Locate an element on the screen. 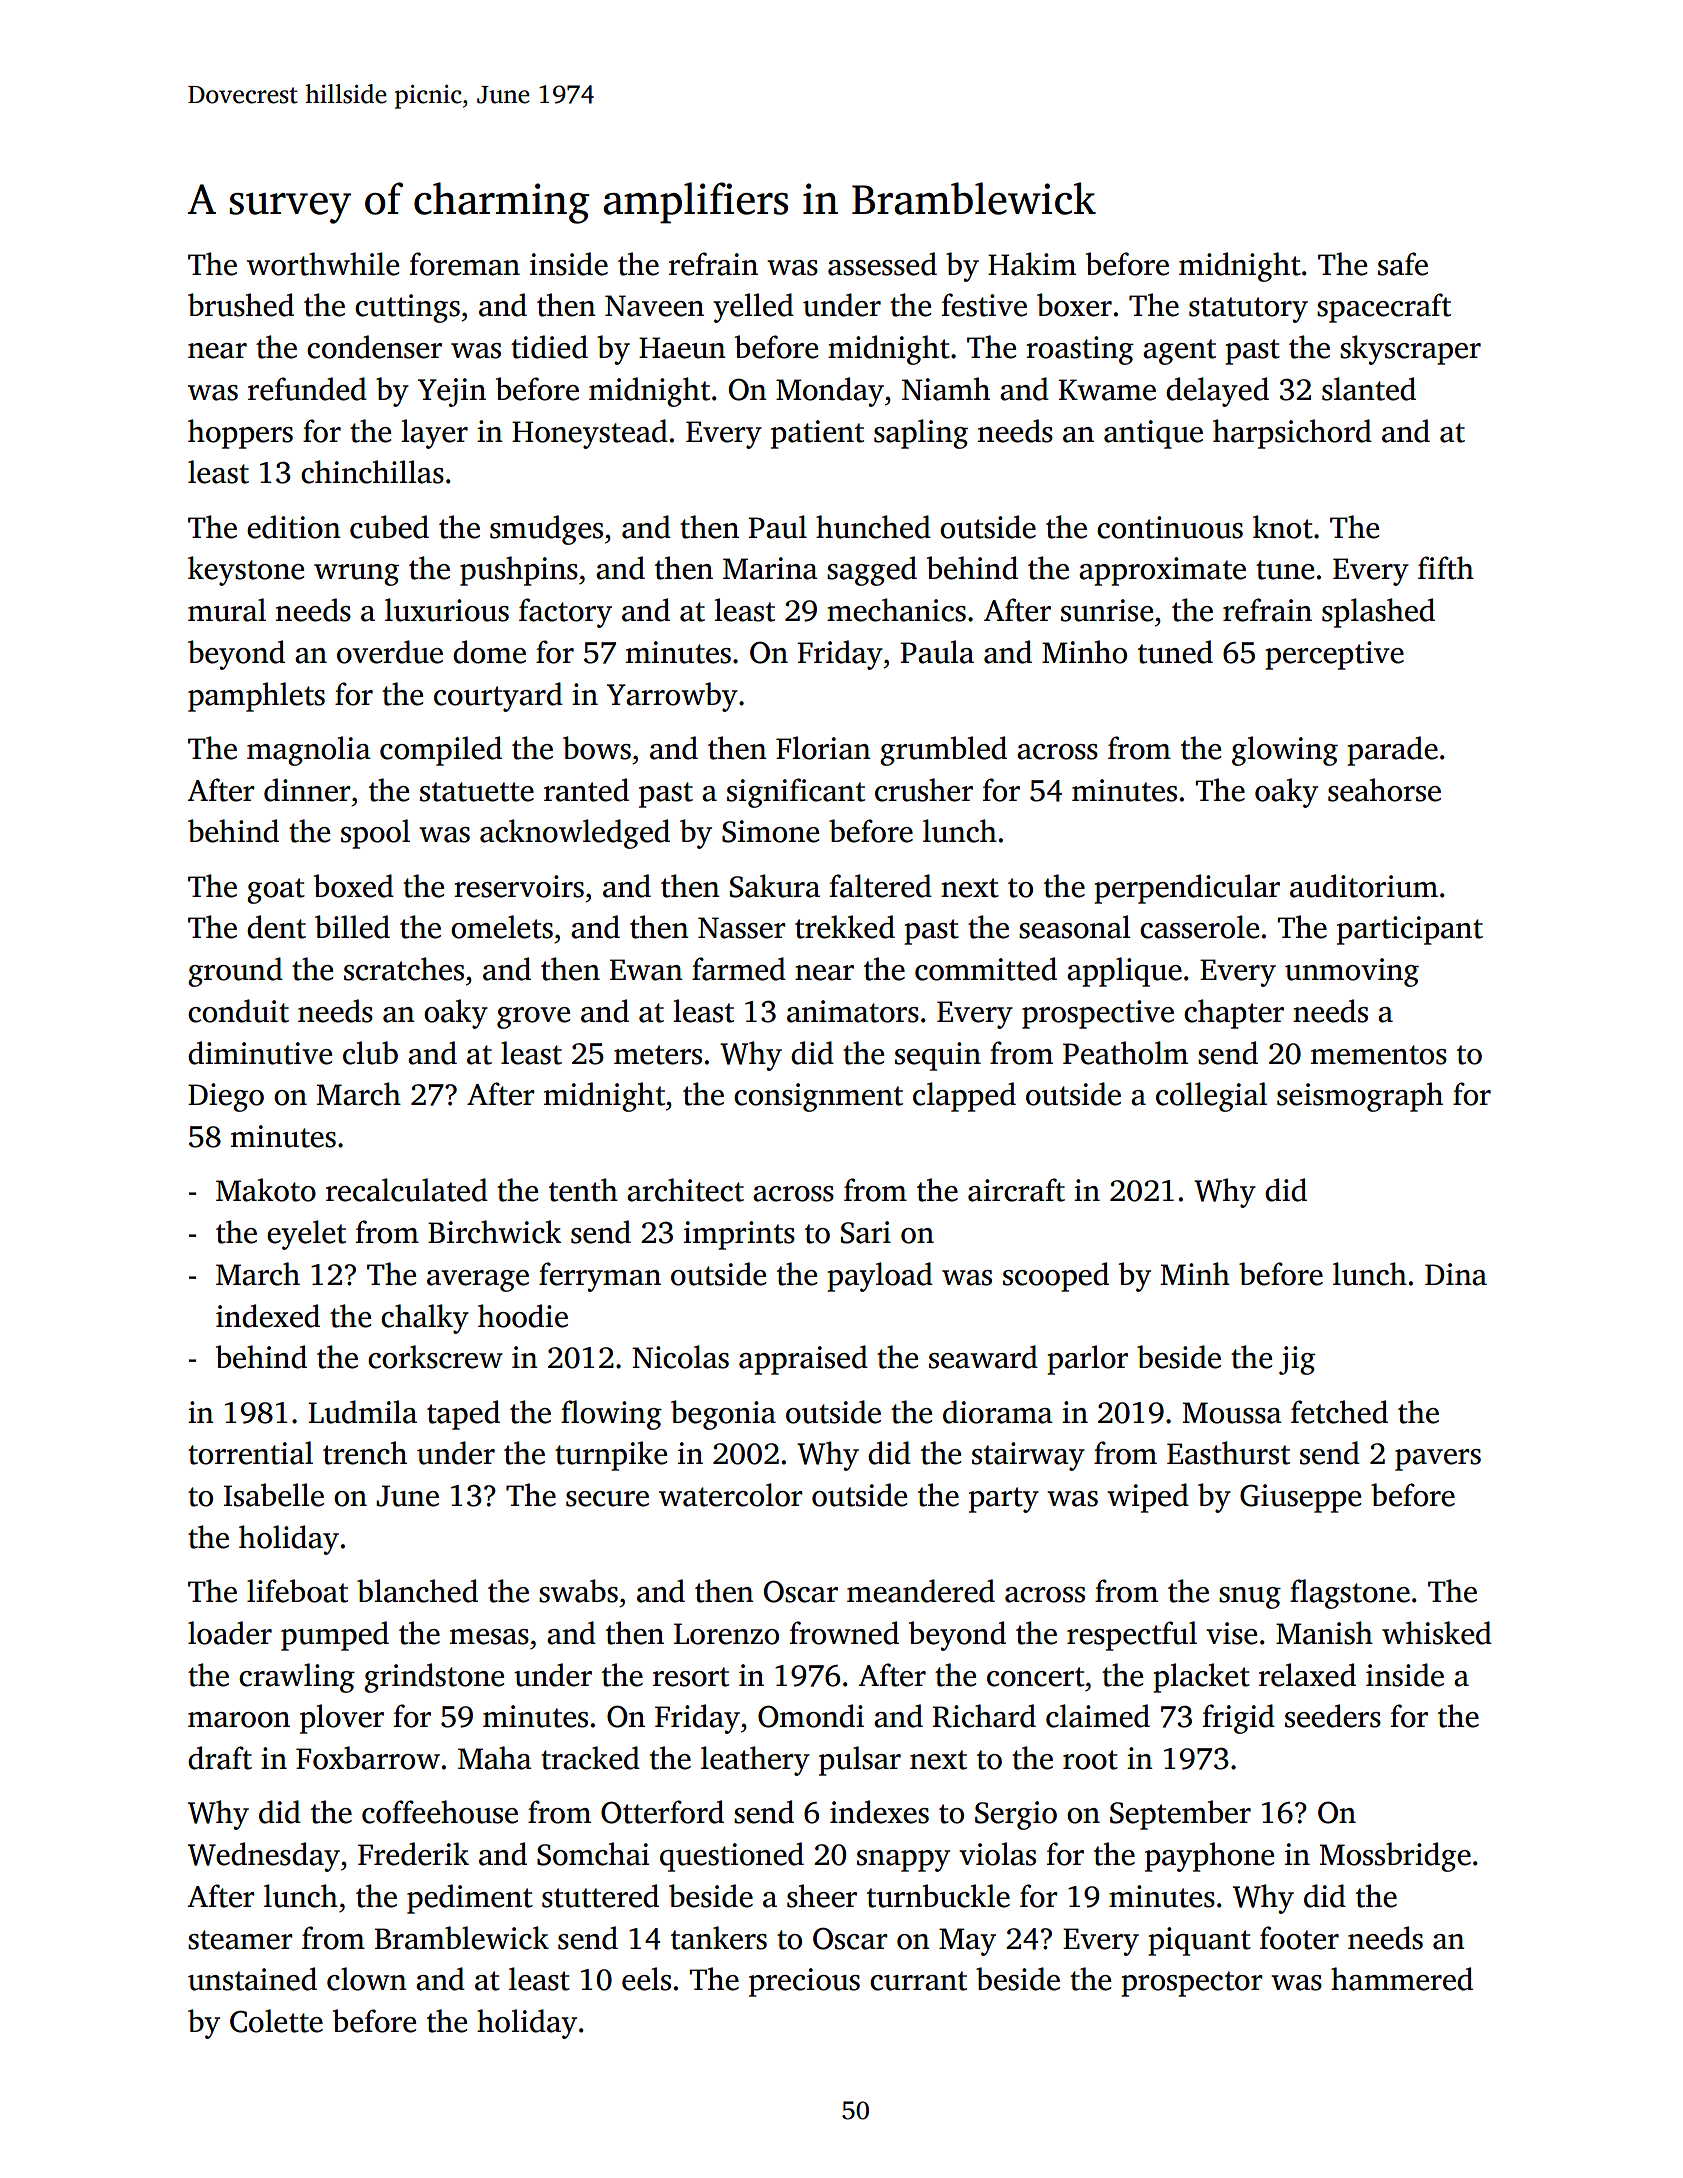 This screenshot has height=2178, width=1683. crusher is located at coordinates (924, 790).
